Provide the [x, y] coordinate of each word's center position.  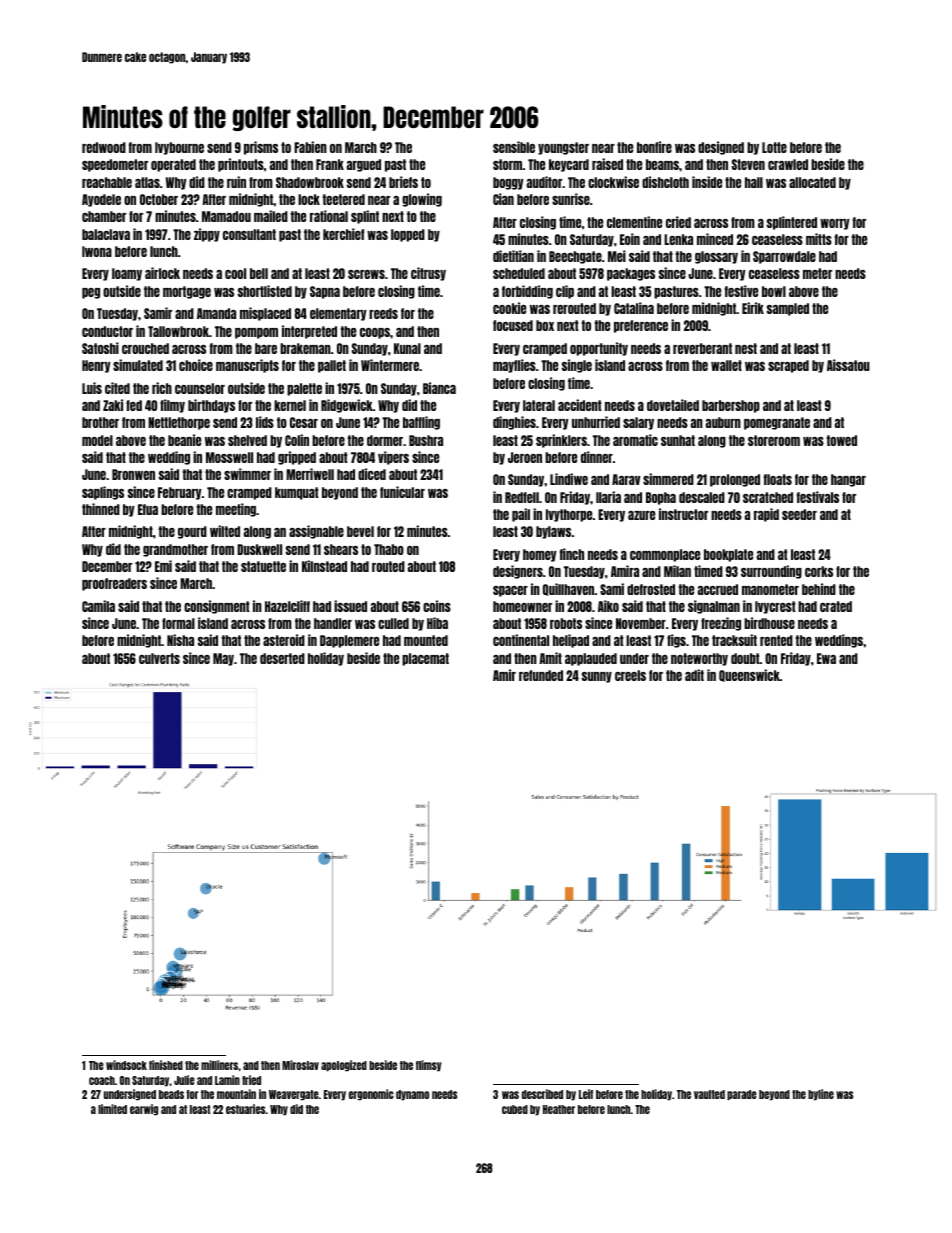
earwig [144, 1110]
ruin [236, 182]
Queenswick [749, 675]
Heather [559, 1109]
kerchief [343, 234]
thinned [101, 509]
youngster [563, 148]
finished [166, 1065]
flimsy [429, 1066]
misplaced [265, 314]
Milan [677, 571]
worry [834, 224]
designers [518, 572]
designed [721, 148]
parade [742, 1095]
